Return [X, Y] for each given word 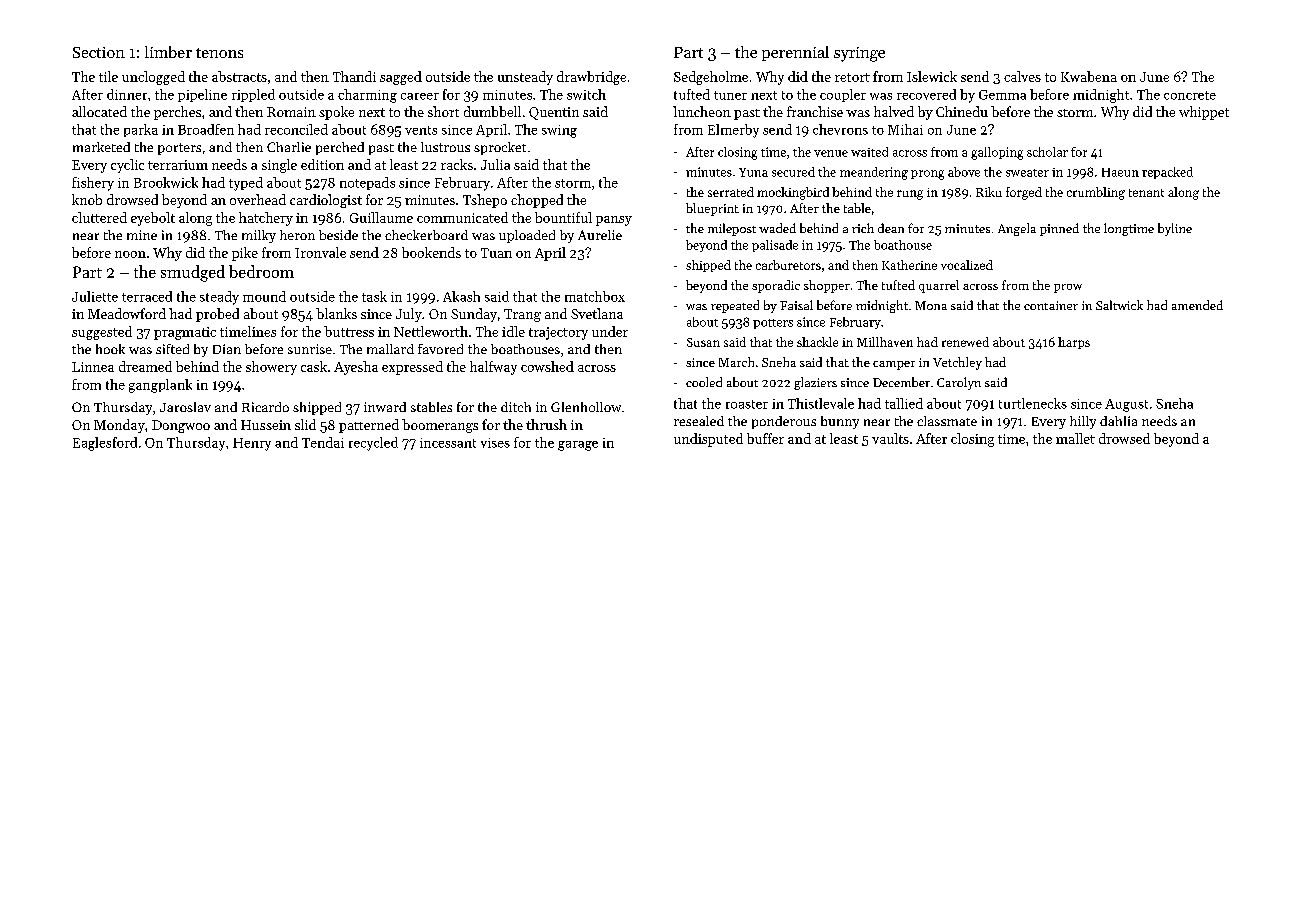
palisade [775, 246]
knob [87, 199]
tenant [1146, 193]
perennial [795, 53]
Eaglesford [105, 444]
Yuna [753, 172]
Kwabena [1089, 76]
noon [130, 254]
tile [108, 76]
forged [1024, 193]
